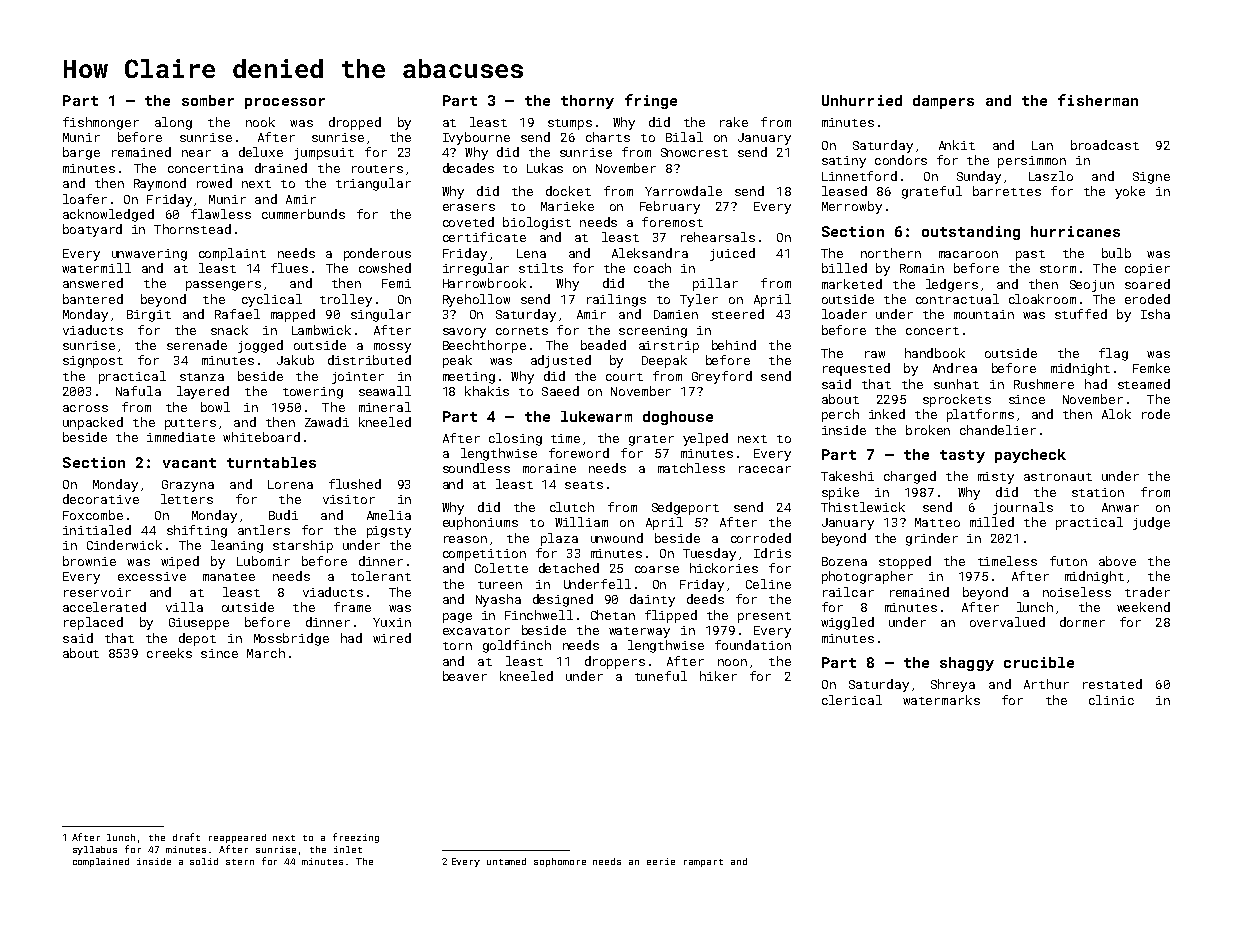  Describe the element at coordinates (685, 508) in the screenshot. I see `Sedgeport` at that location.
